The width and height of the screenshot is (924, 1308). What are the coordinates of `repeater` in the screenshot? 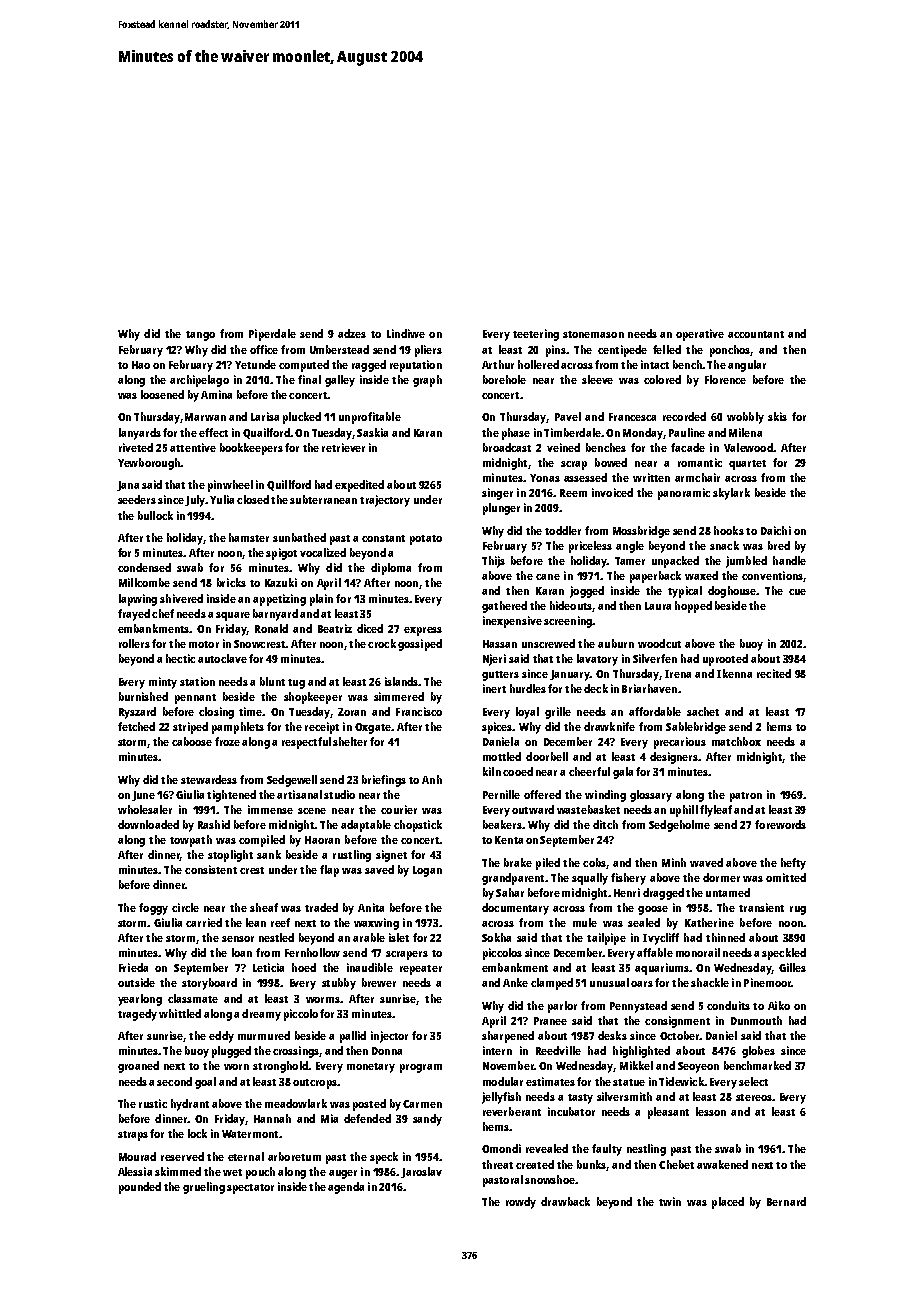 It's located at (421, 970).
